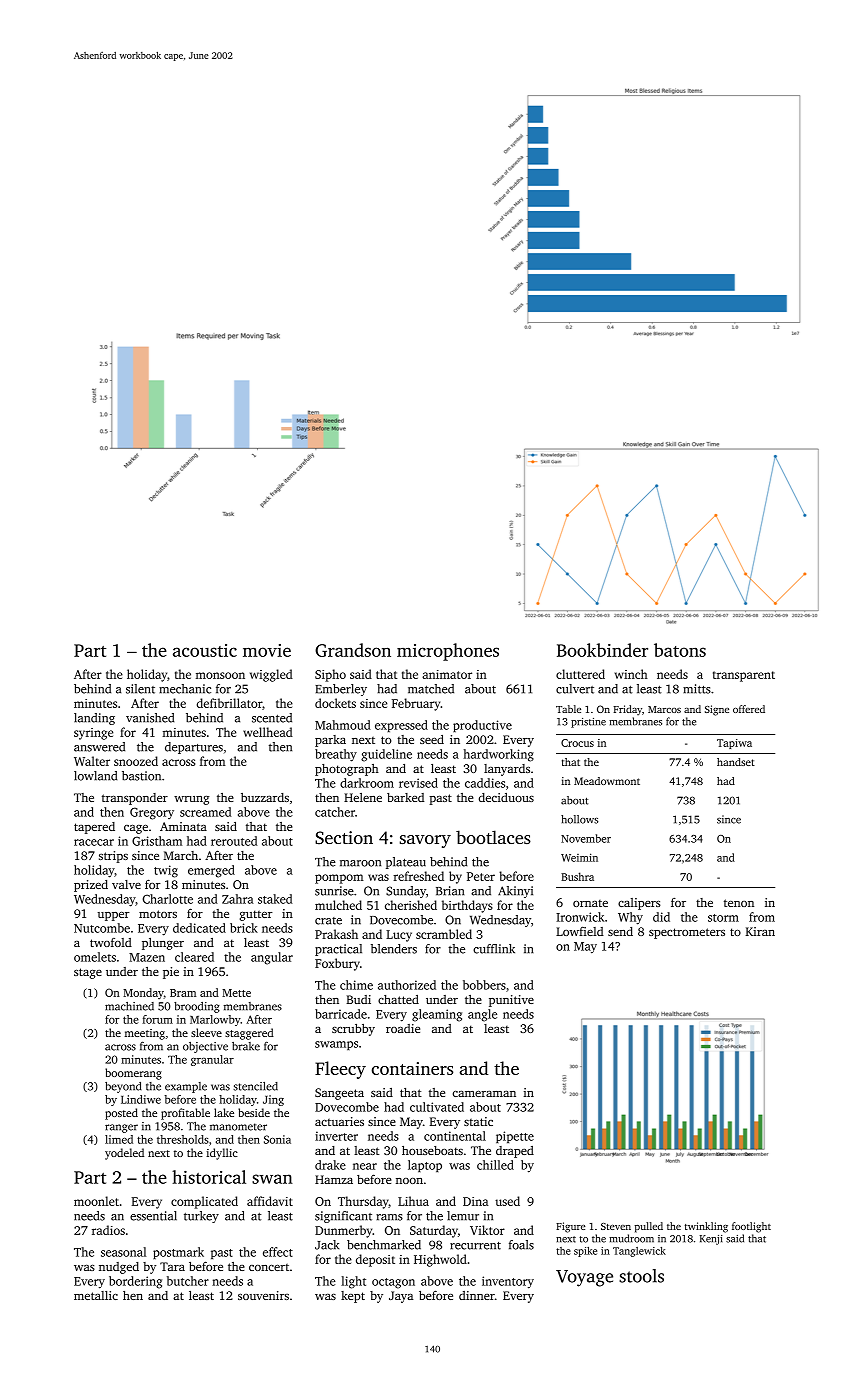 This screenshot has height=1400, width=849. What do you see at coordinates (212, 1060) in the screenshot?
I see `granular` at bounding box center [212, 1060].
